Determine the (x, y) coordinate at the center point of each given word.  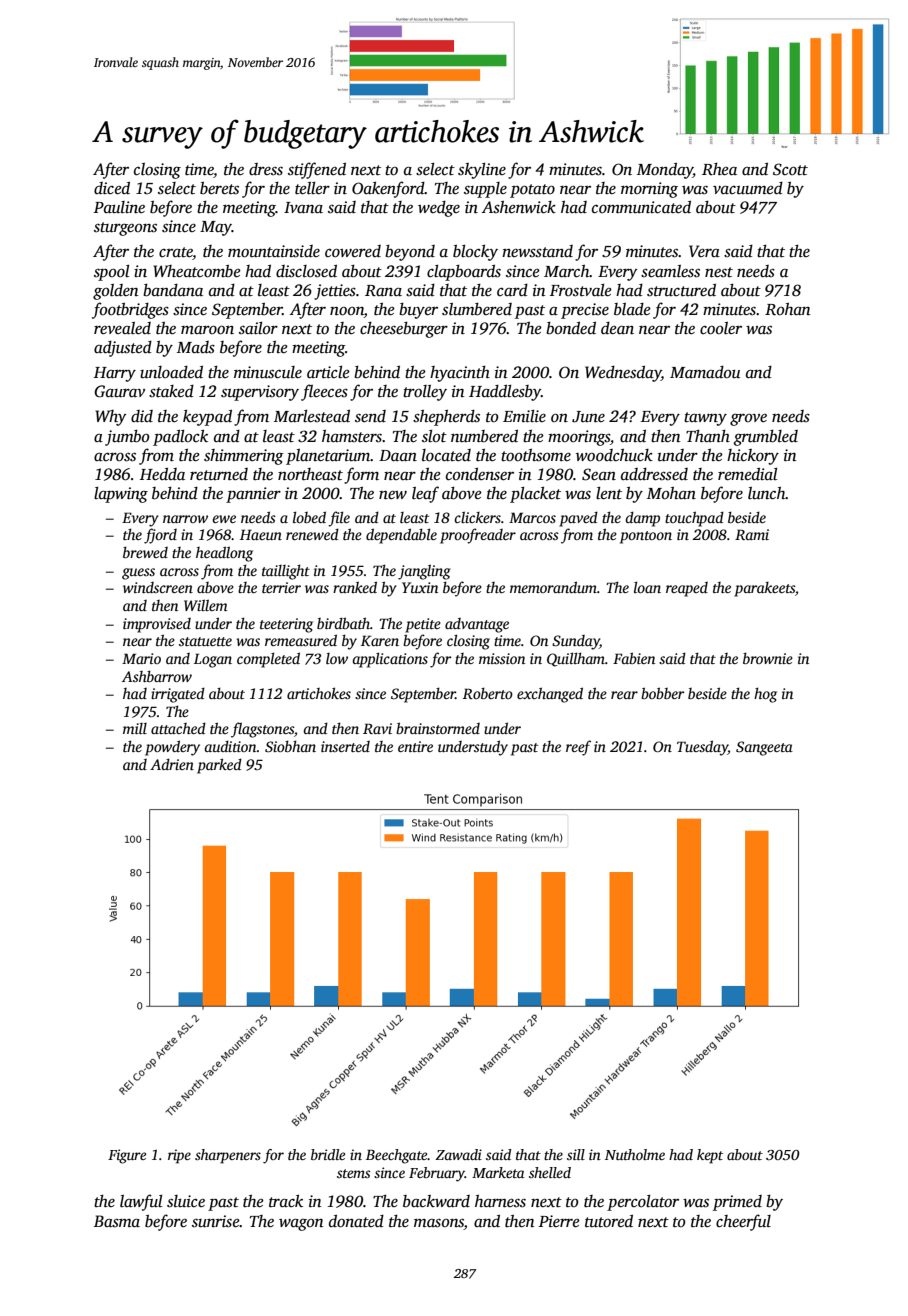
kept (710, 1156)
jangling (424, 572)
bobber (663, 693)
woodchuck (614, 455)
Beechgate (397, 1156)
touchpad (694, 519)
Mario (141, 658)
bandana (173, 290)
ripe (179, 1156)
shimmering (244, 457)
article (328, 372)
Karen (380, 640)
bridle (328, 1154)
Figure (127, 1156)
